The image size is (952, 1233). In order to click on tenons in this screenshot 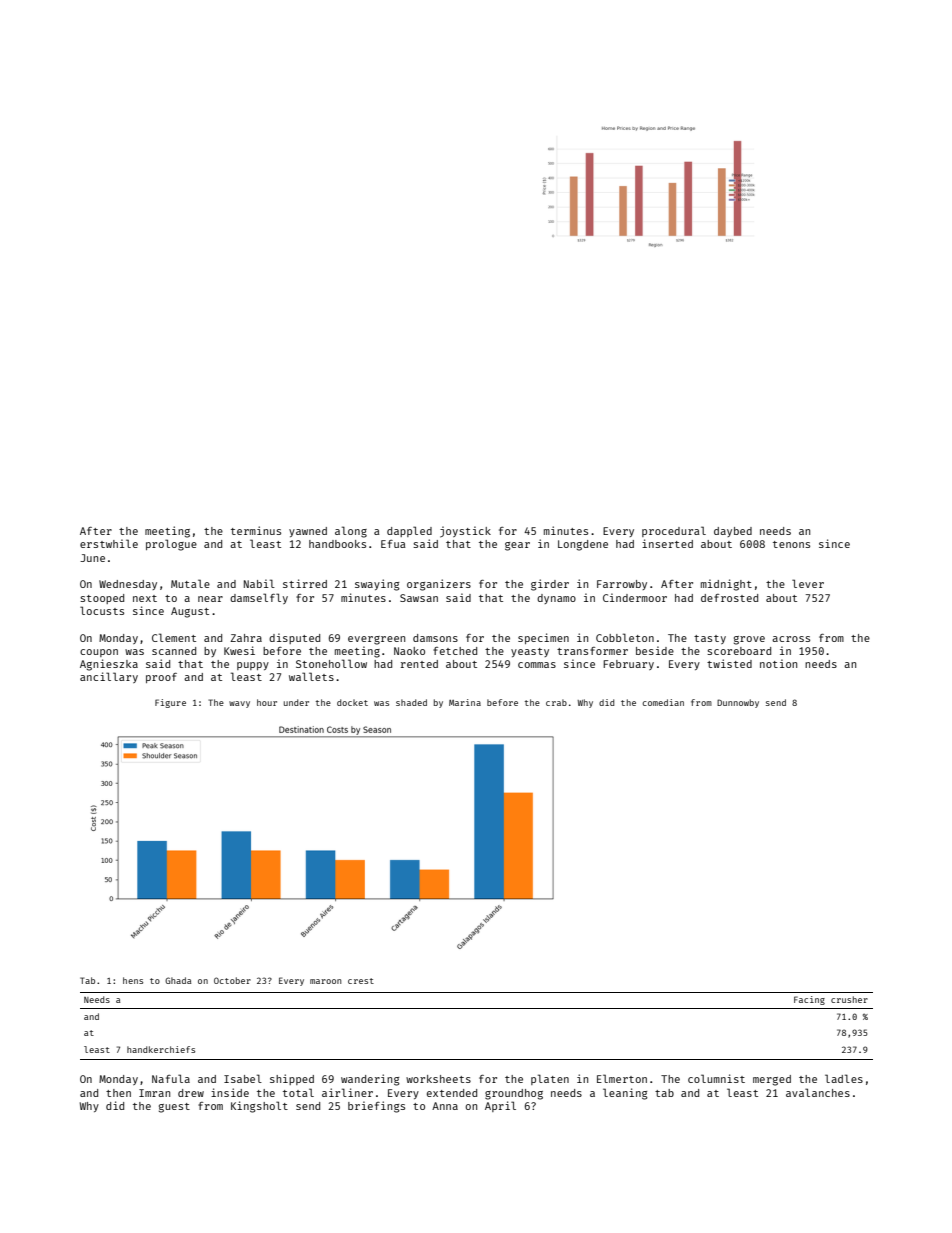, I will do `click(791, 544)`.
